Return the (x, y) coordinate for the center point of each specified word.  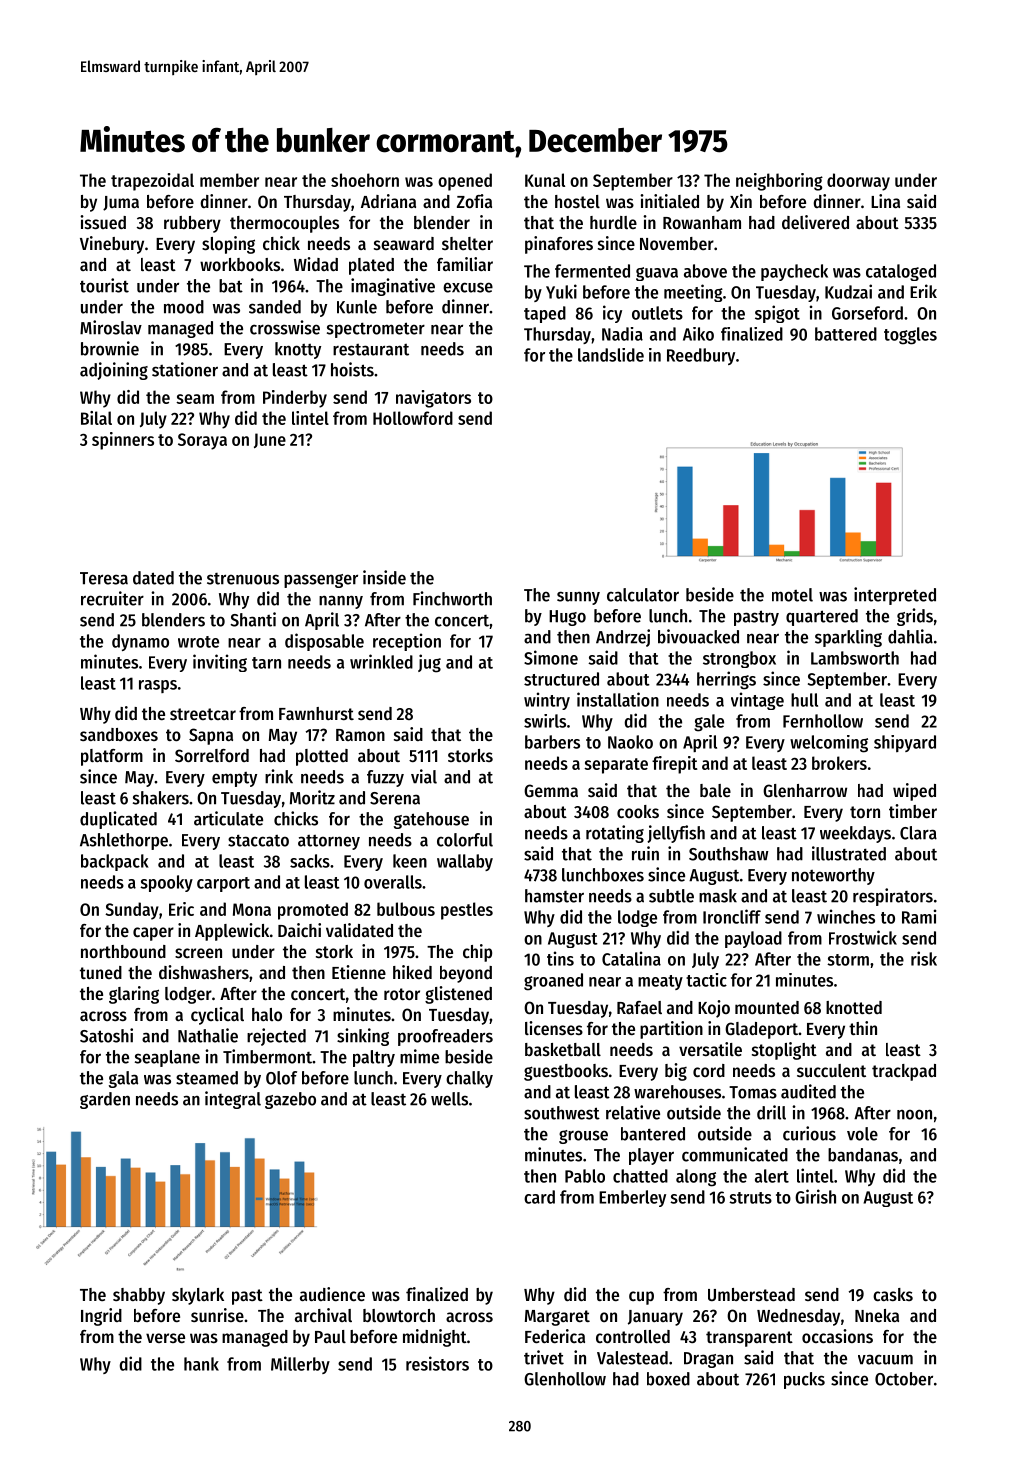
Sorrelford (212, 755)
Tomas (753, 1092)
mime (419, 1056)
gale (709, 723)
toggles (910, 336)
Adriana (388, 201)
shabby (139, 1296)
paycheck (794, 272)
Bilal (96, 418)
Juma (121, 203)
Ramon (360, 735)
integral (233, 1100)
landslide (611, 355)
